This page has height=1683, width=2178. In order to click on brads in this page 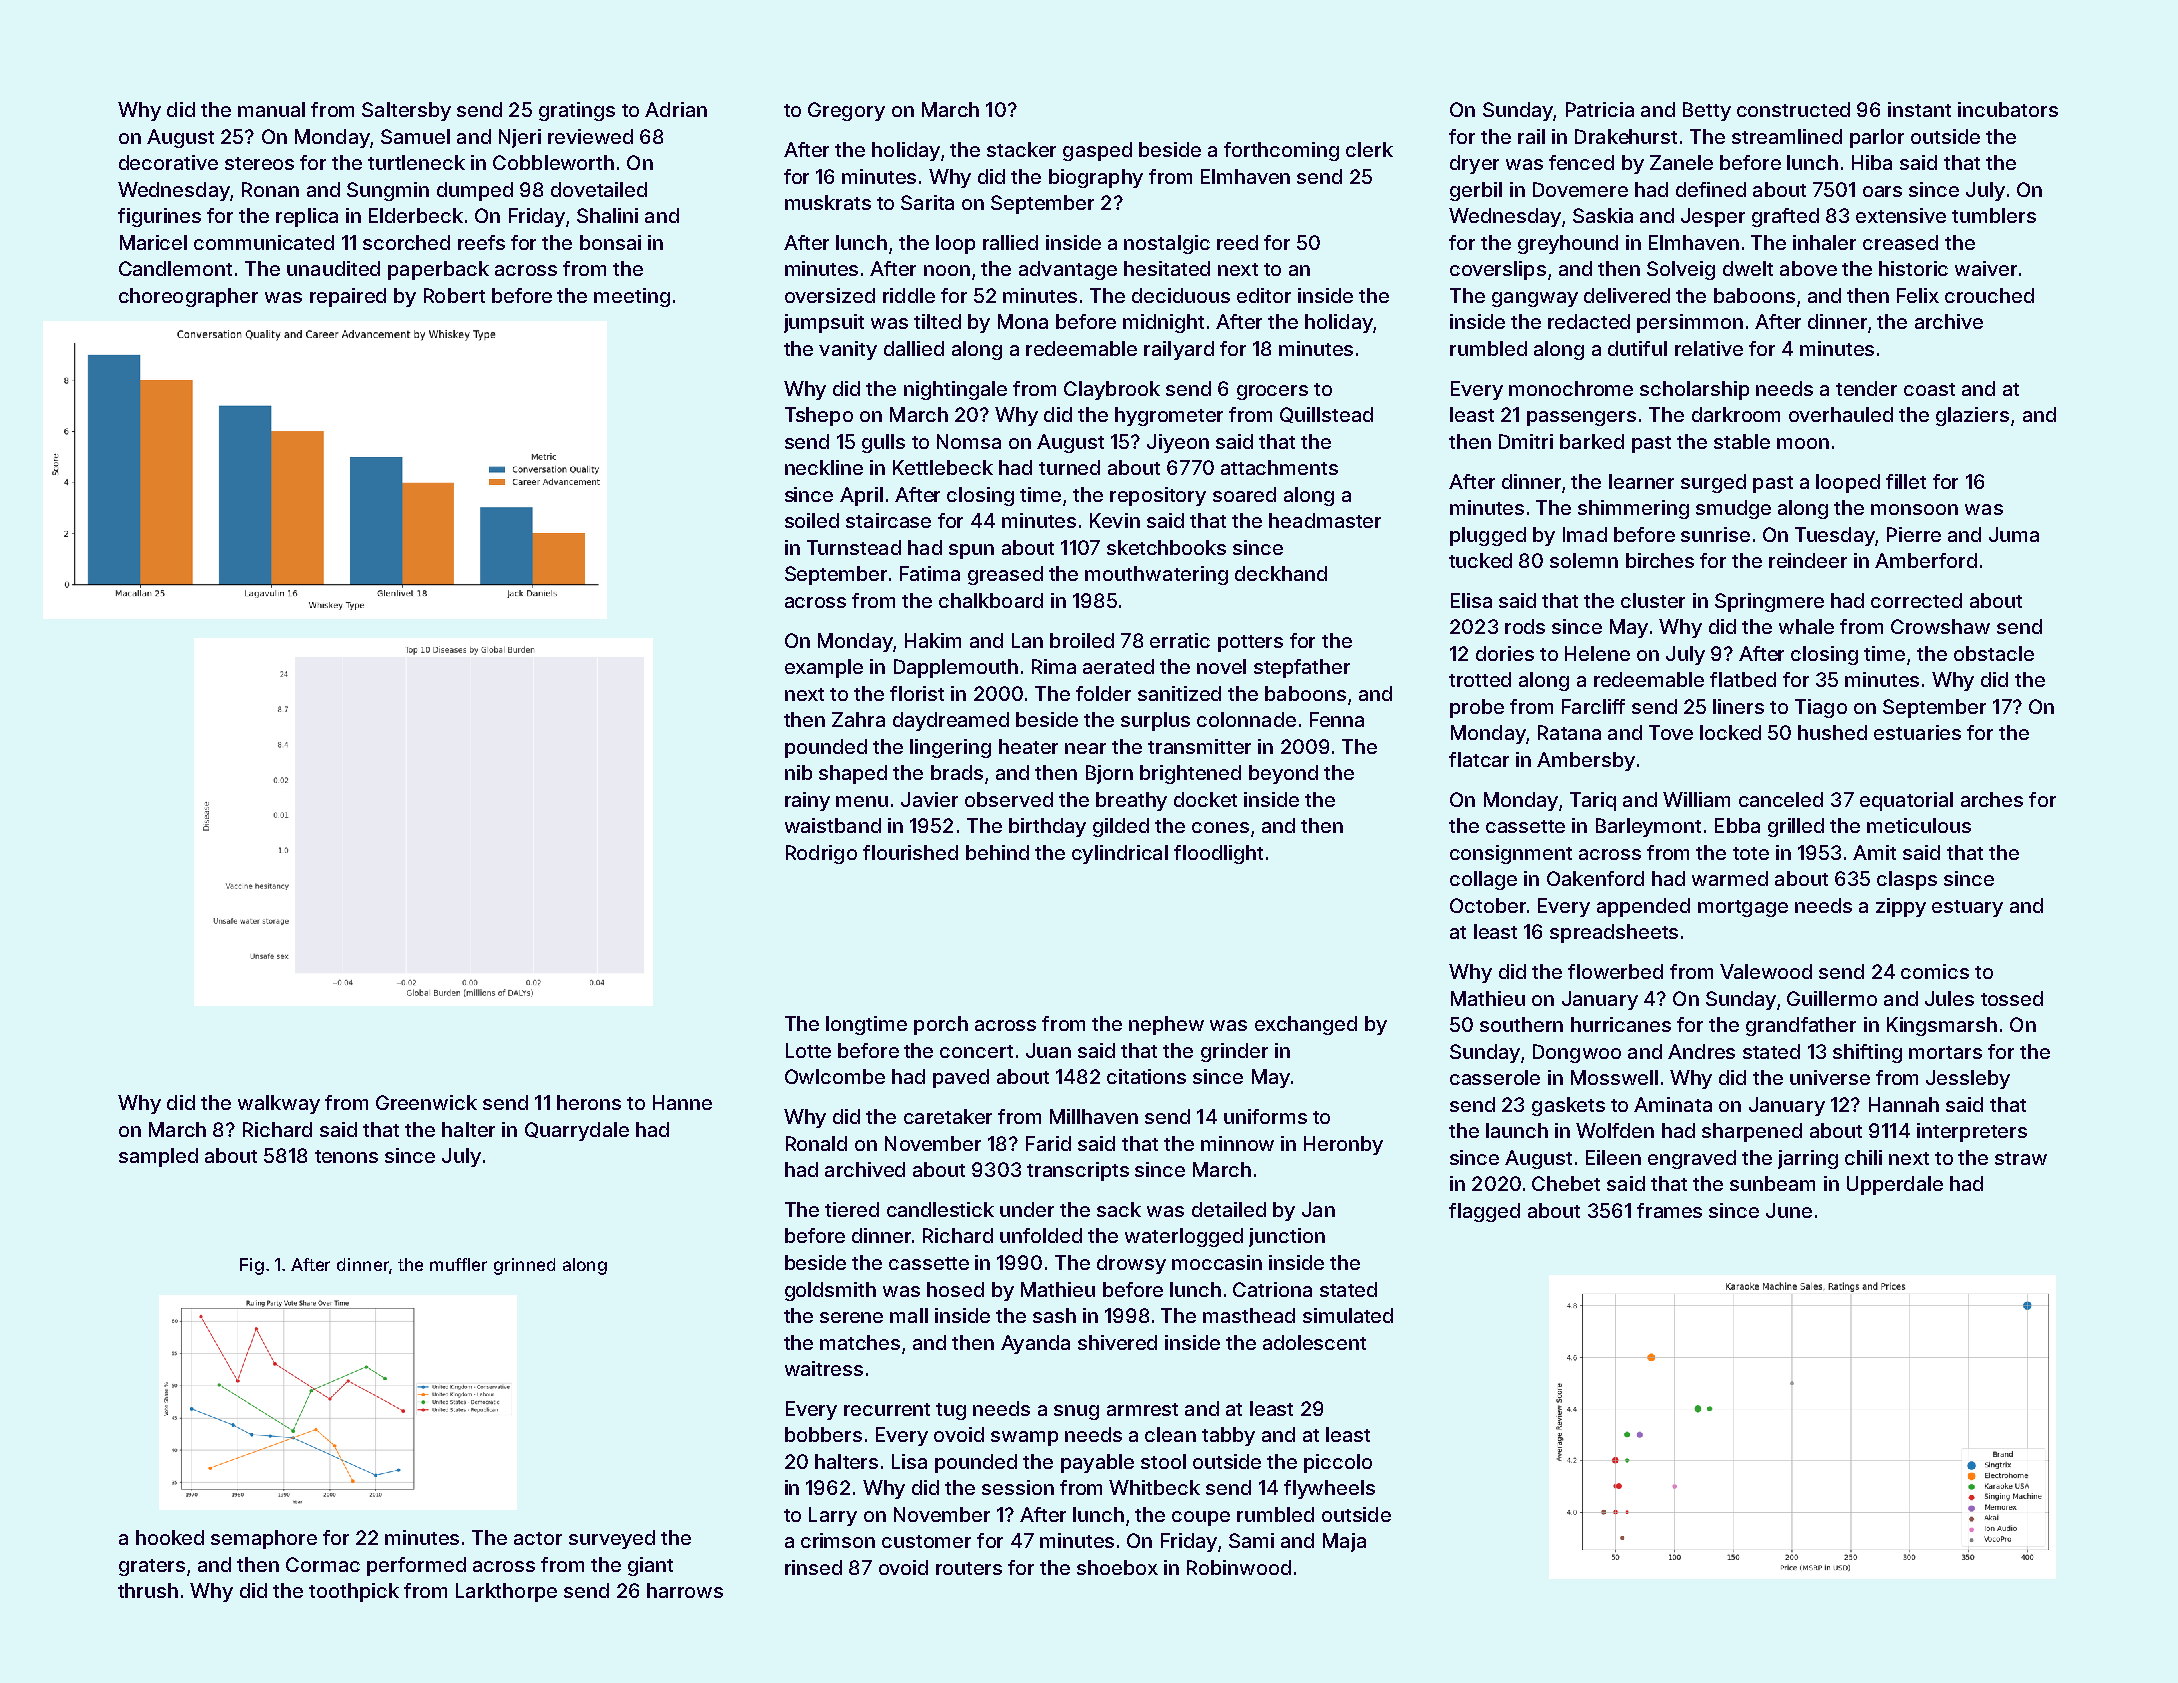, I will do `click(957, 772)`.
